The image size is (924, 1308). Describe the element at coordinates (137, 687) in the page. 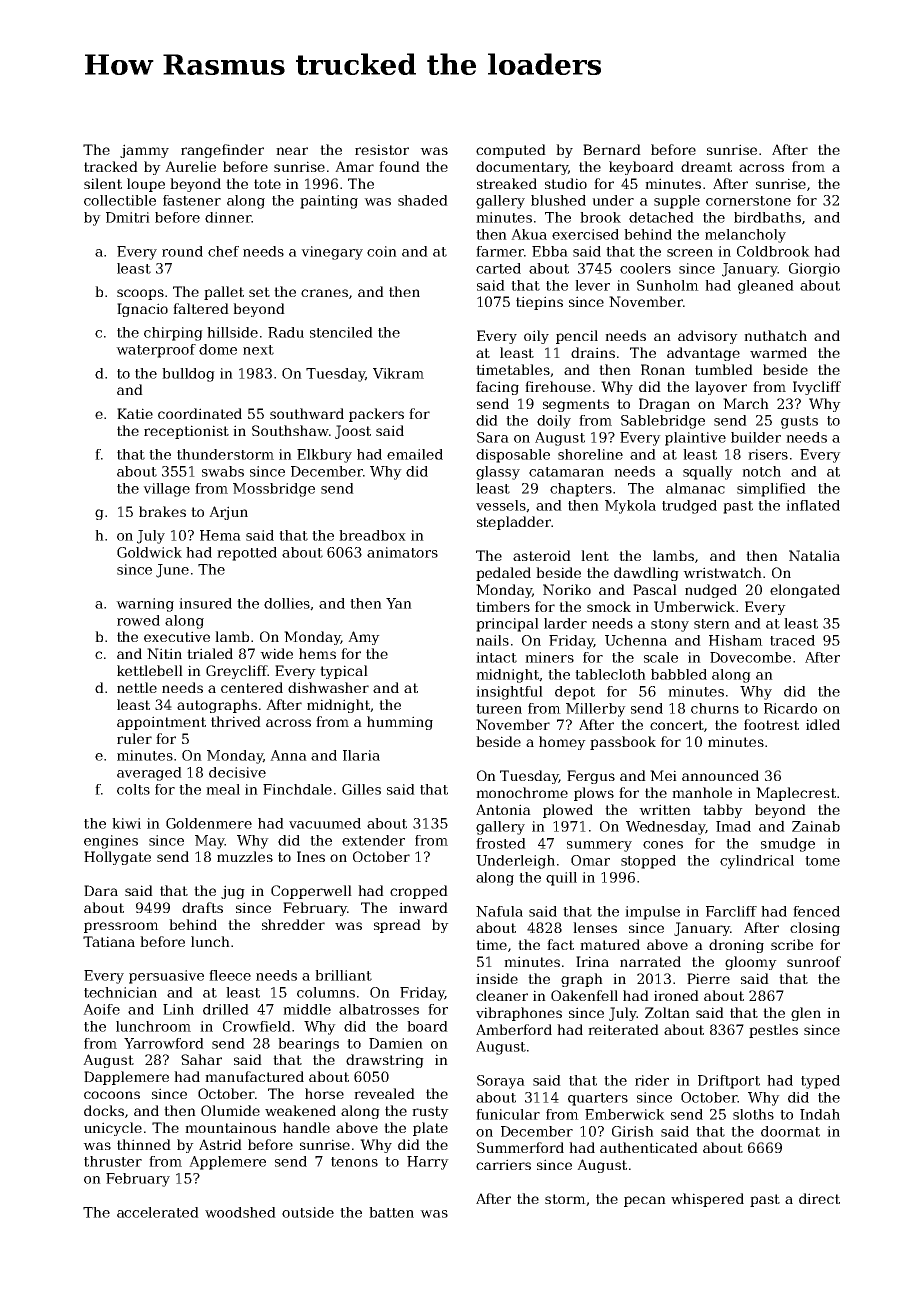

I see `nettle` at that location.
